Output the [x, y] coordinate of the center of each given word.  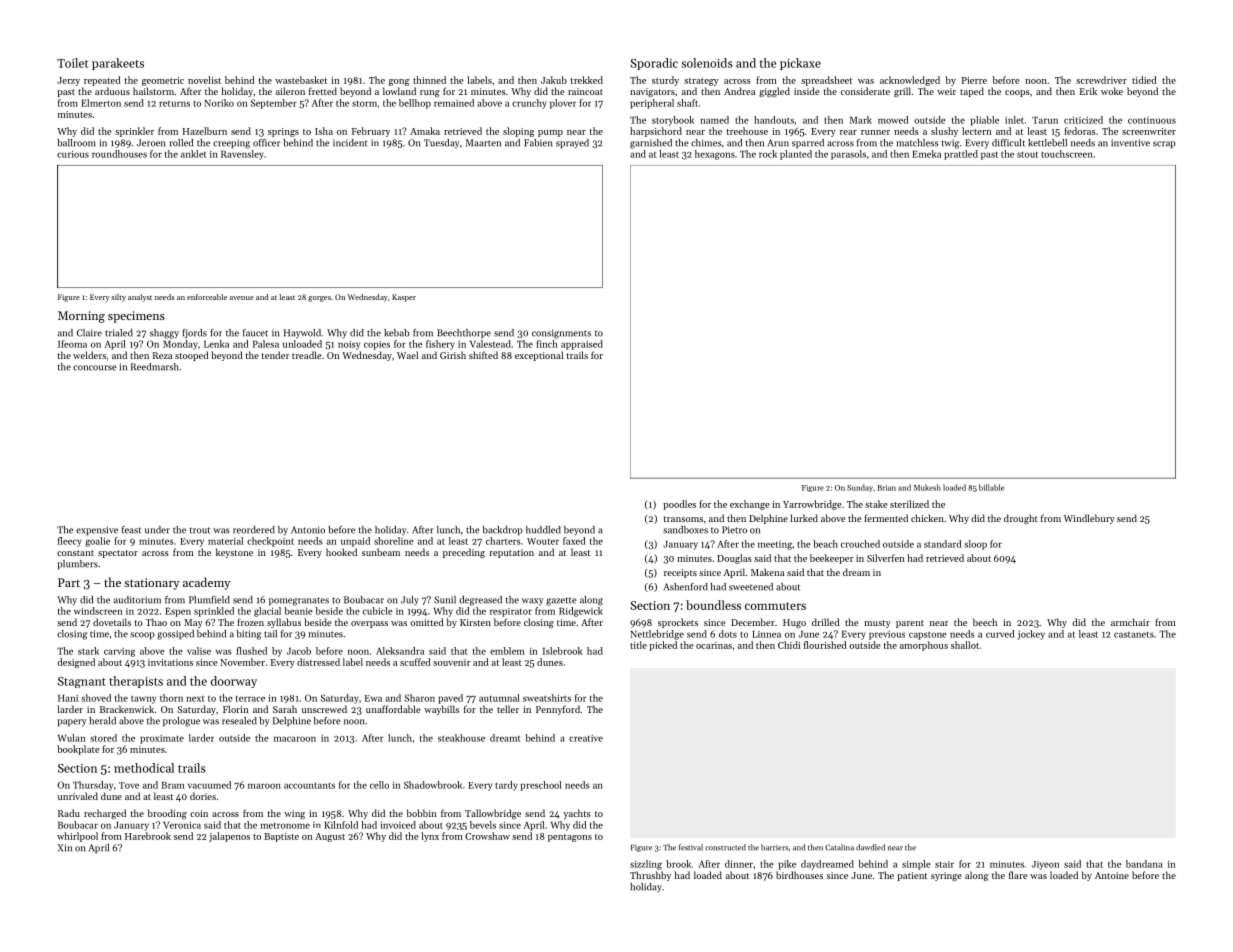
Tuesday [442, 143]
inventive [1130, 143]
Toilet [73, 63]
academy [206, 583]
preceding [464, 553]
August [330, 837]
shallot [965, 645]
